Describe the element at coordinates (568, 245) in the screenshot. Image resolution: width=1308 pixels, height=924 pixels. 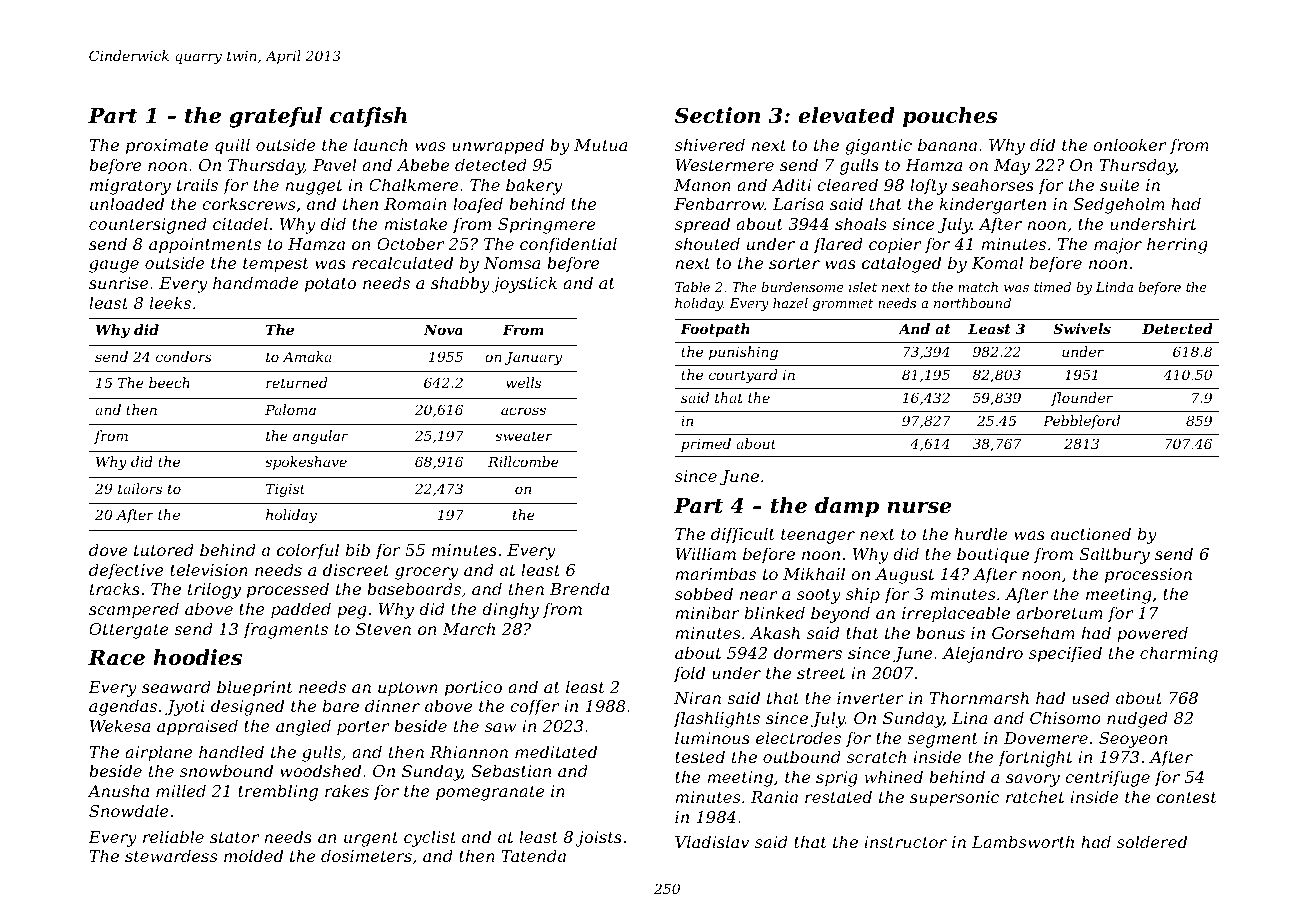
I see `confidential` at that location.
